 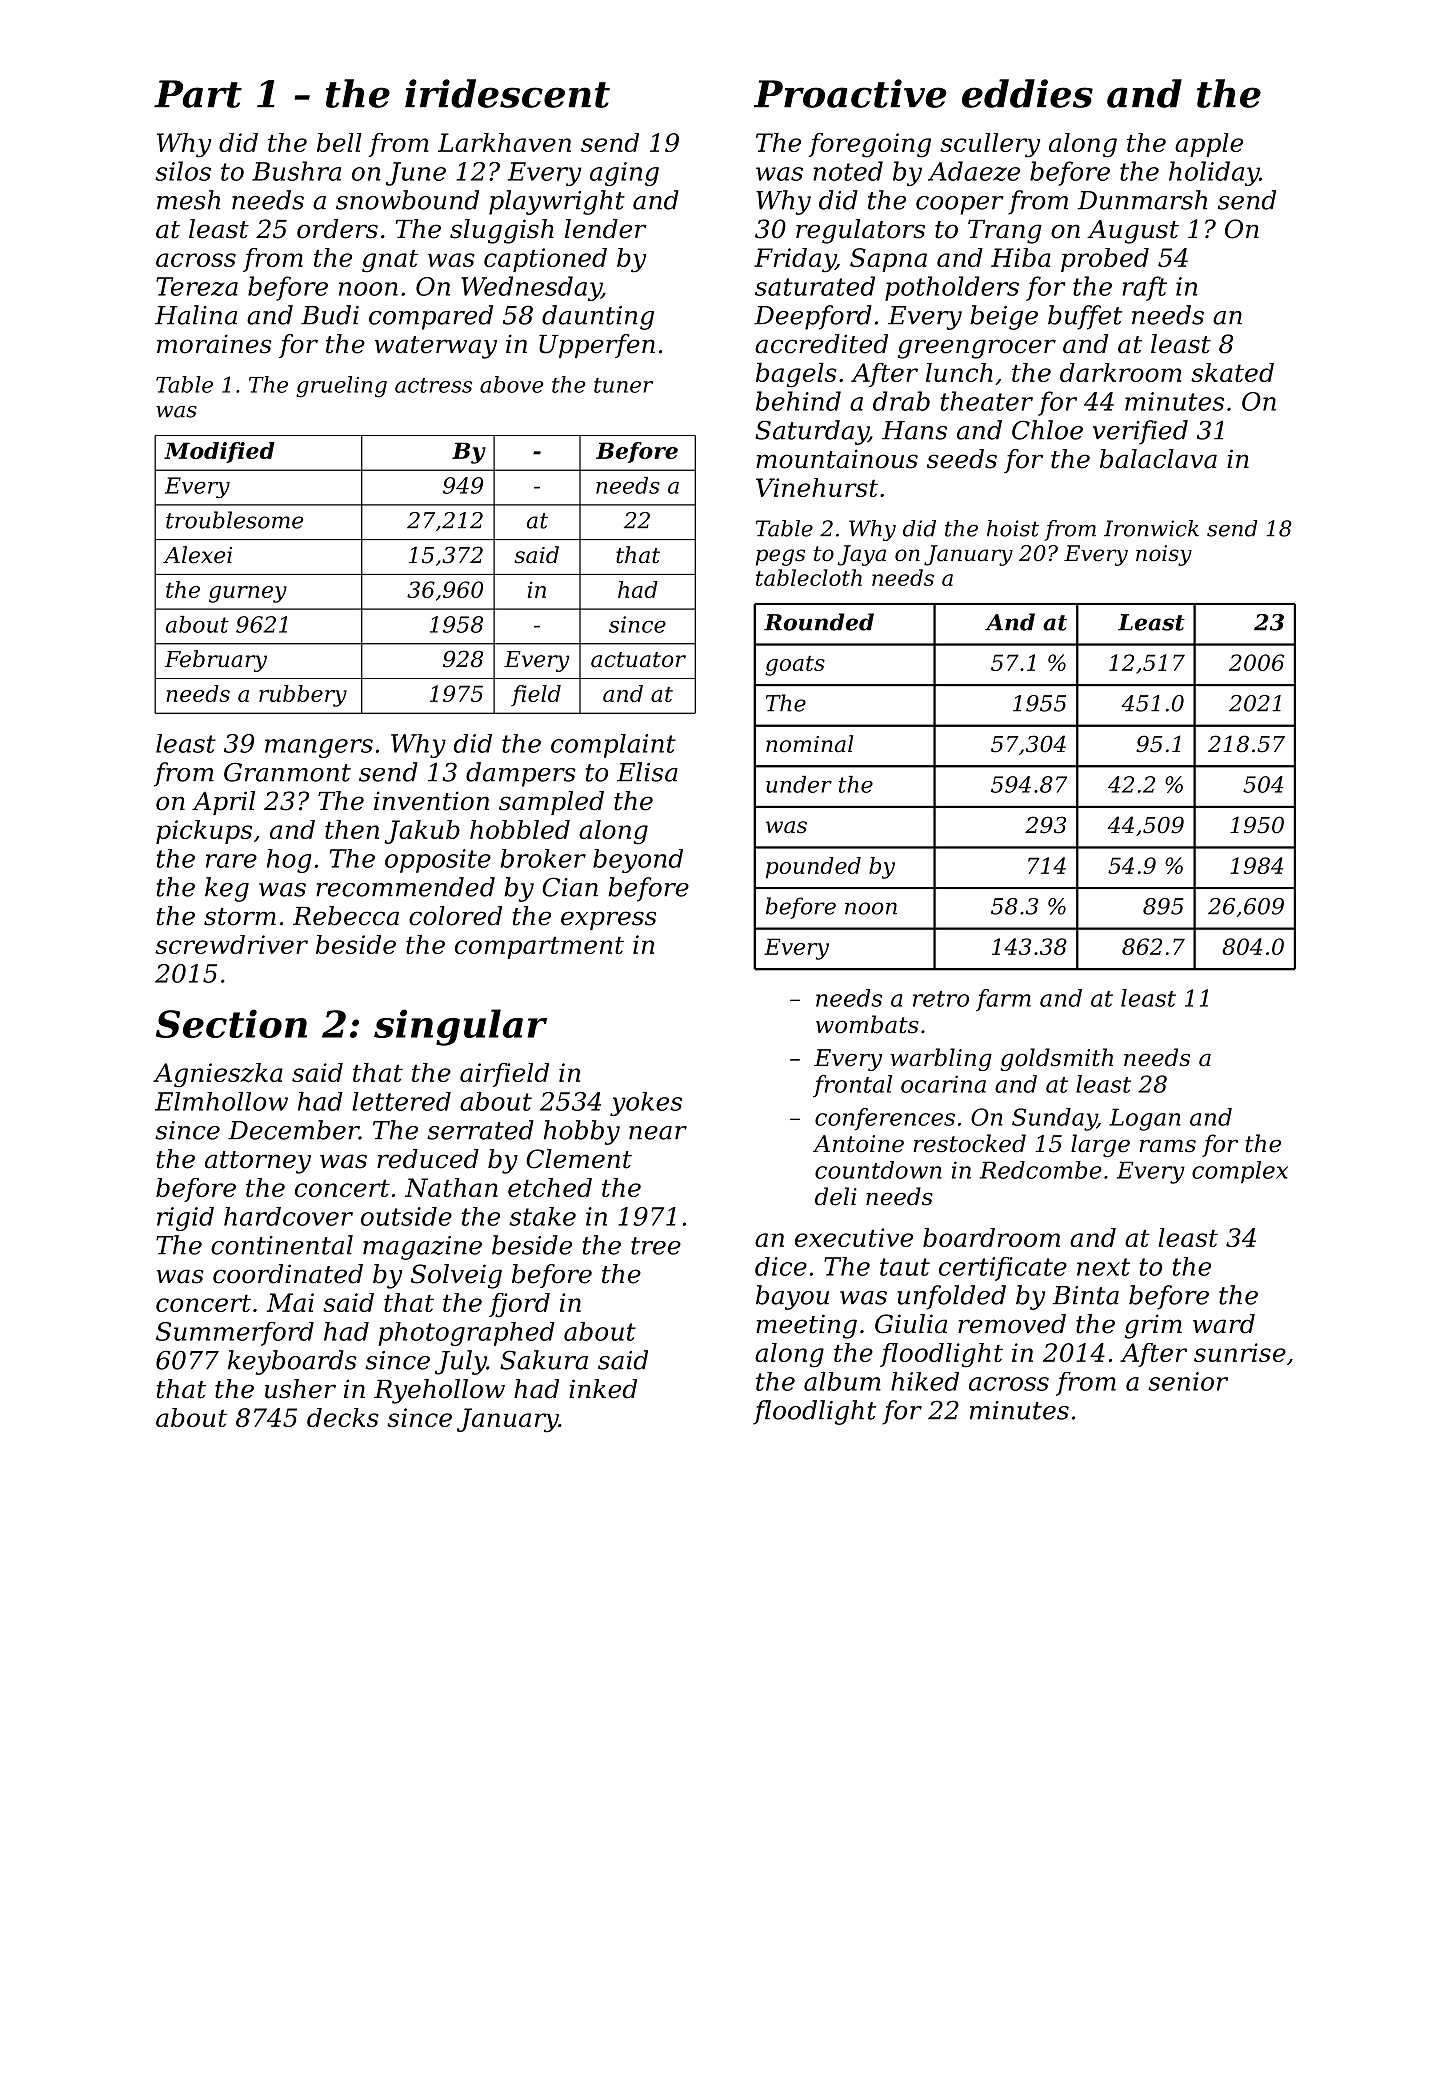 I want to click on tuner, so click(x=623, y=385).
